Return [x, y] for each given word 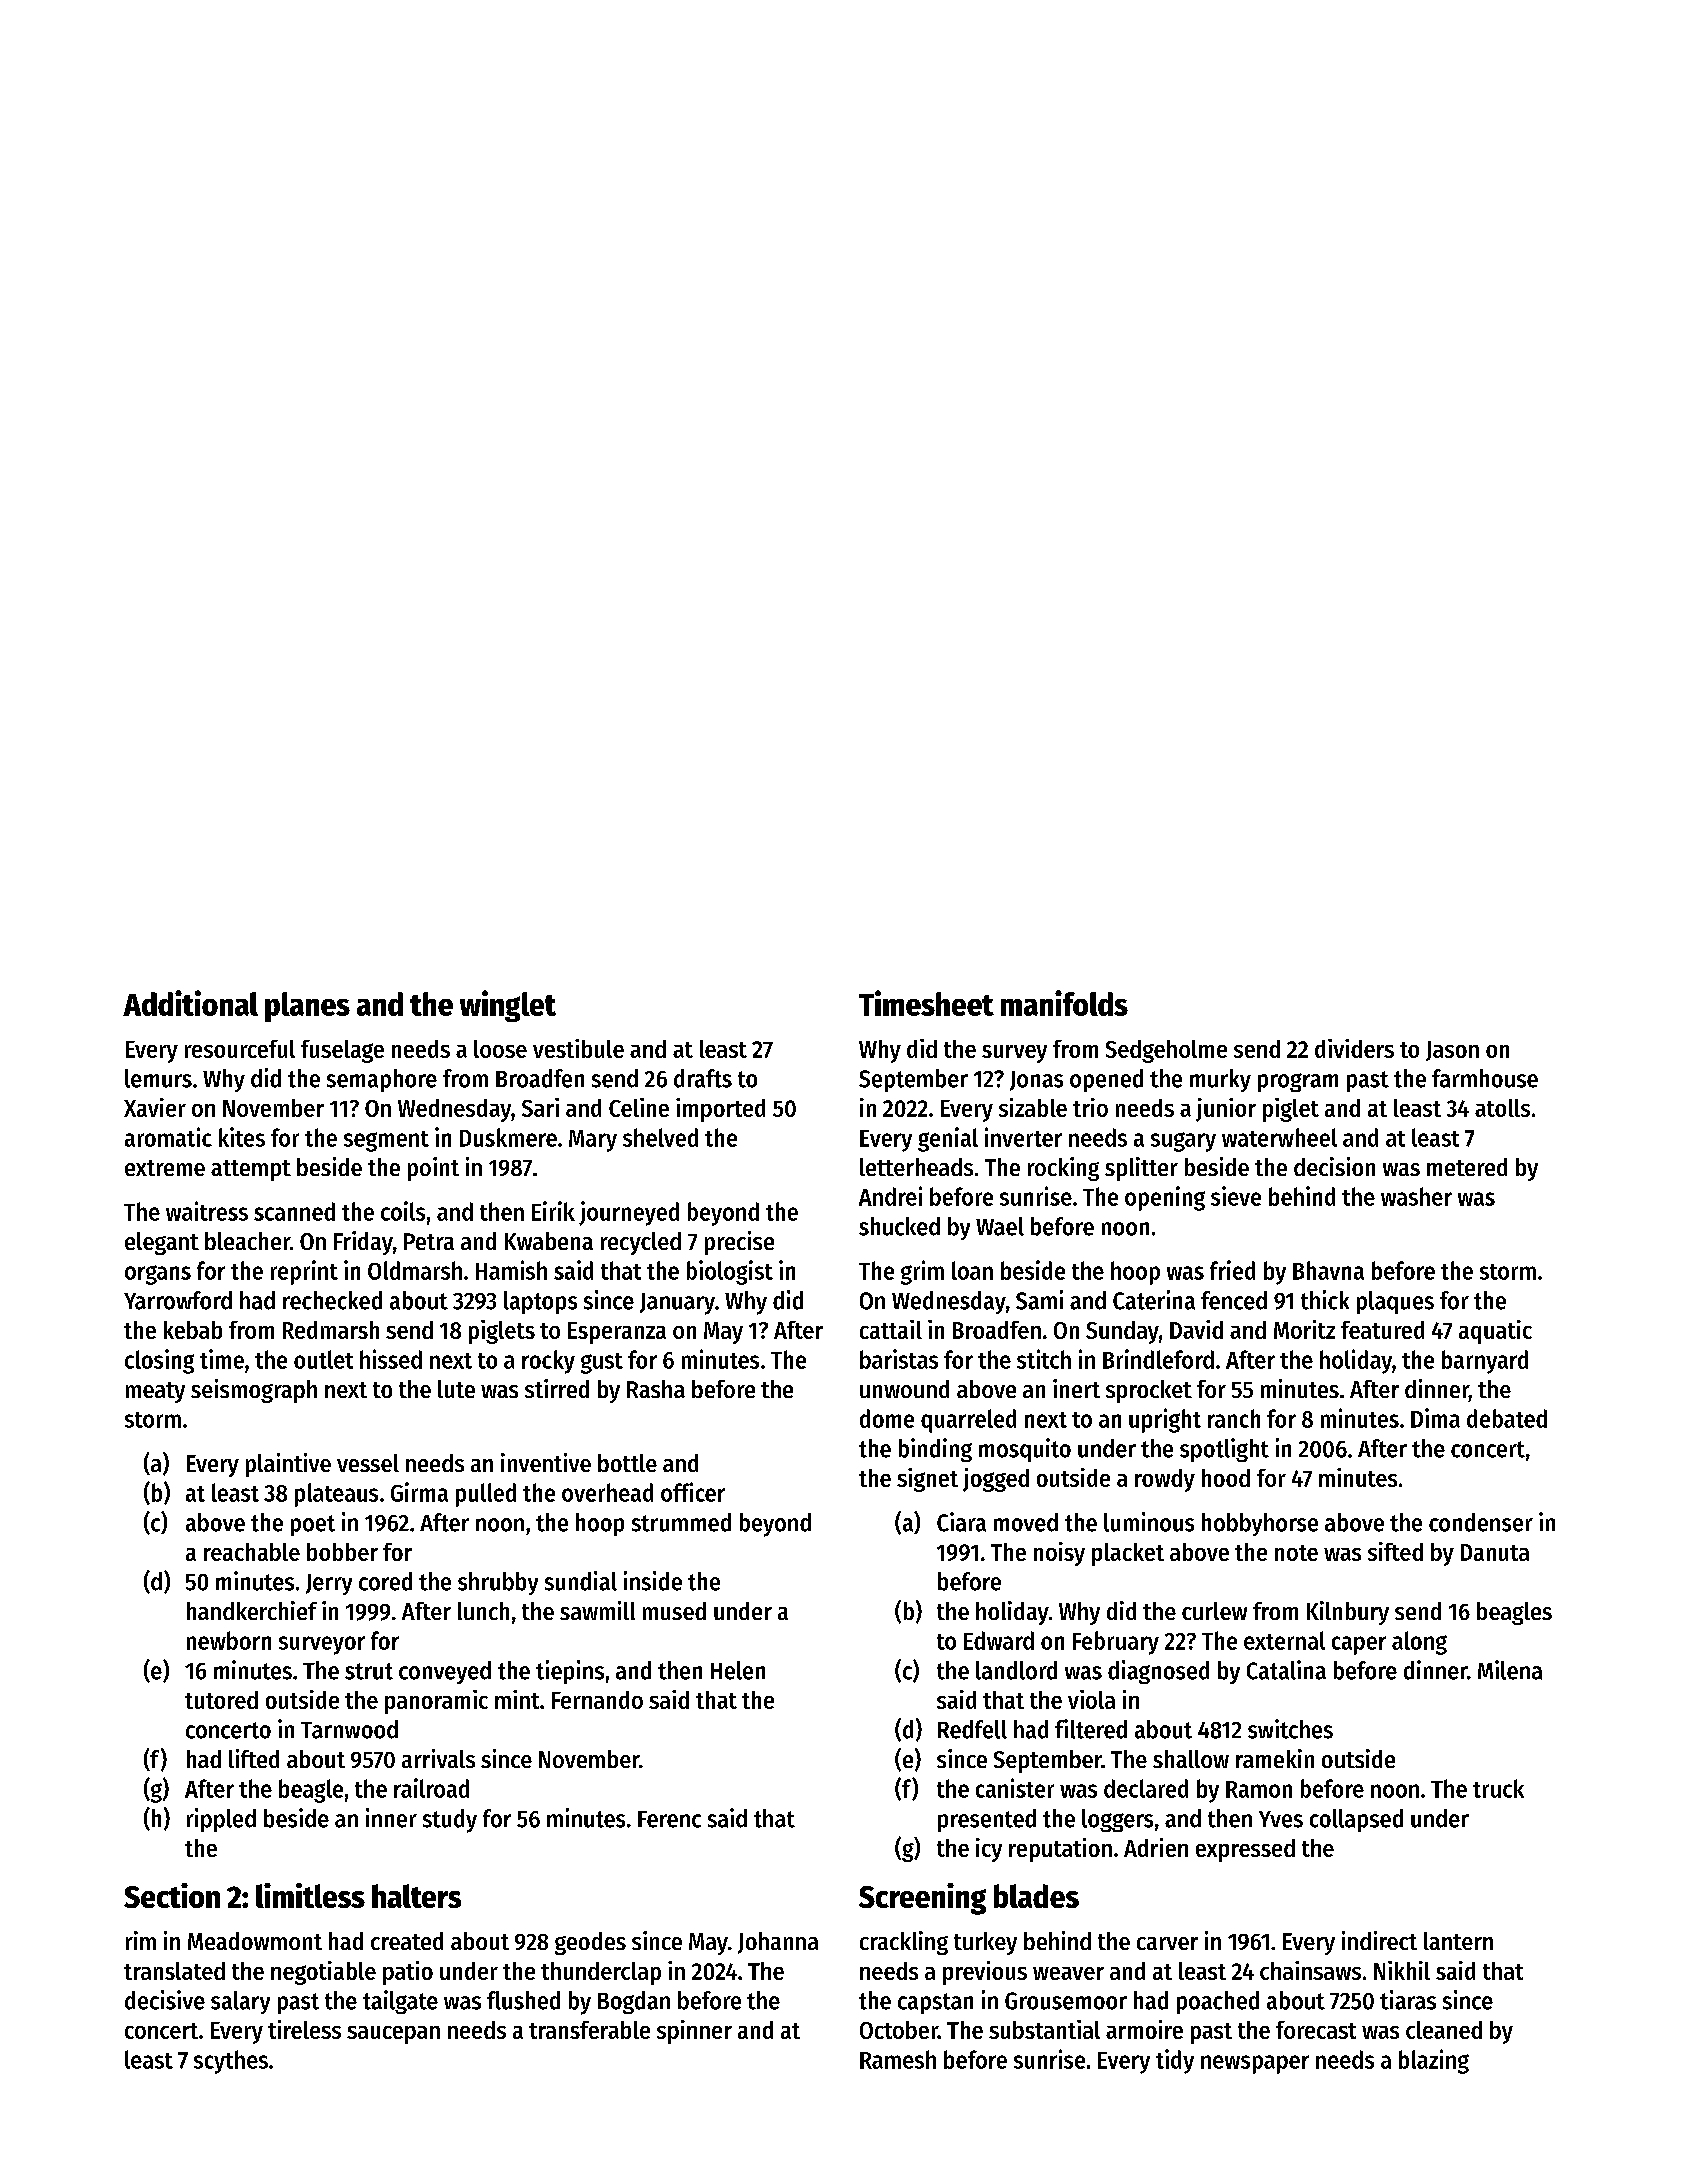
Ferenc [669, 1819]
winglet [508, 1006]
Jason [1452, 1051]
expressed [1245, 1850]
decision [1334, 1166]
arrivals [438, 1758]
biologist [730, 1272]
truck [1498, 1788]
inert [1076, 1388]
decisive [165, 2000]
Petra [429, 1241]
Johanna [778, 1943]
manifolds [1064, 1003]
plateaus [336, 1495]
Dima [1435, 1418]
